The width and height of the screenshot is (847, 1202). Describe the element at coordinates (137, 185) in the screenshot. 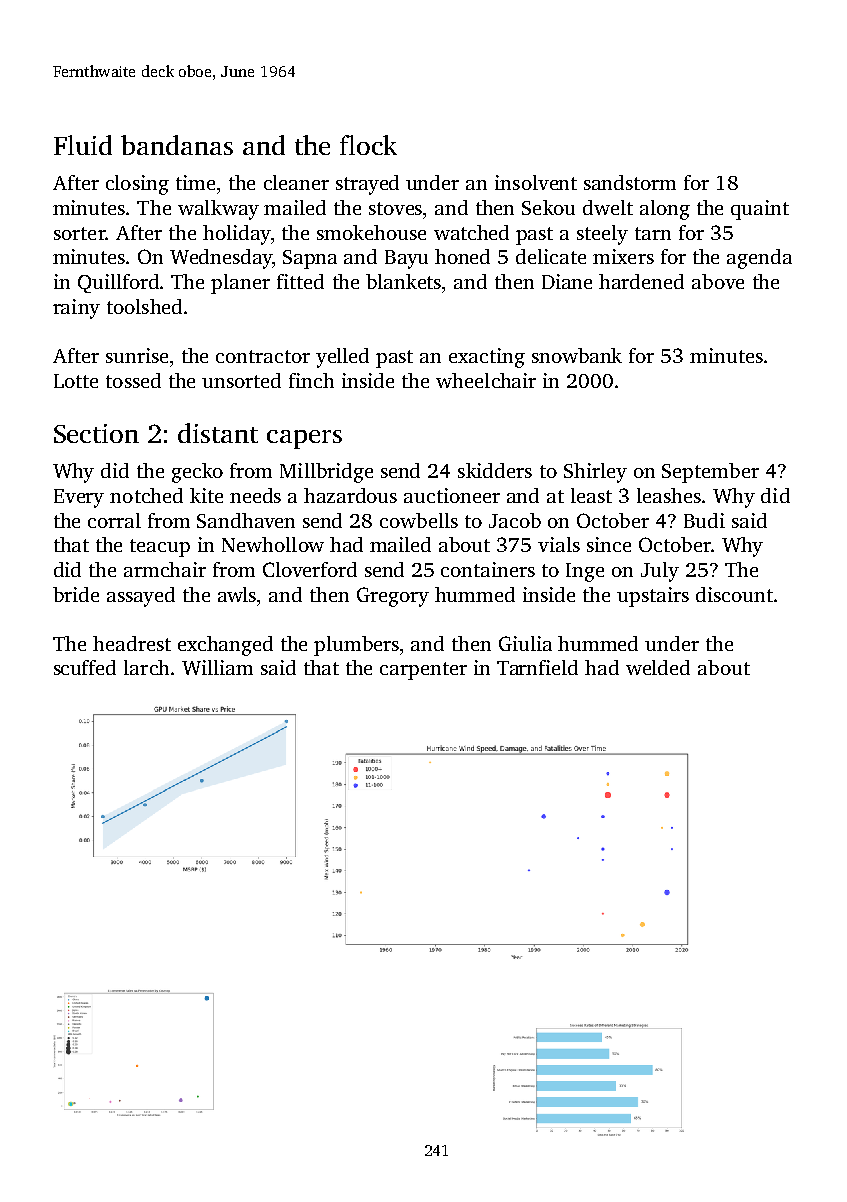

I see `closing` at that location.
